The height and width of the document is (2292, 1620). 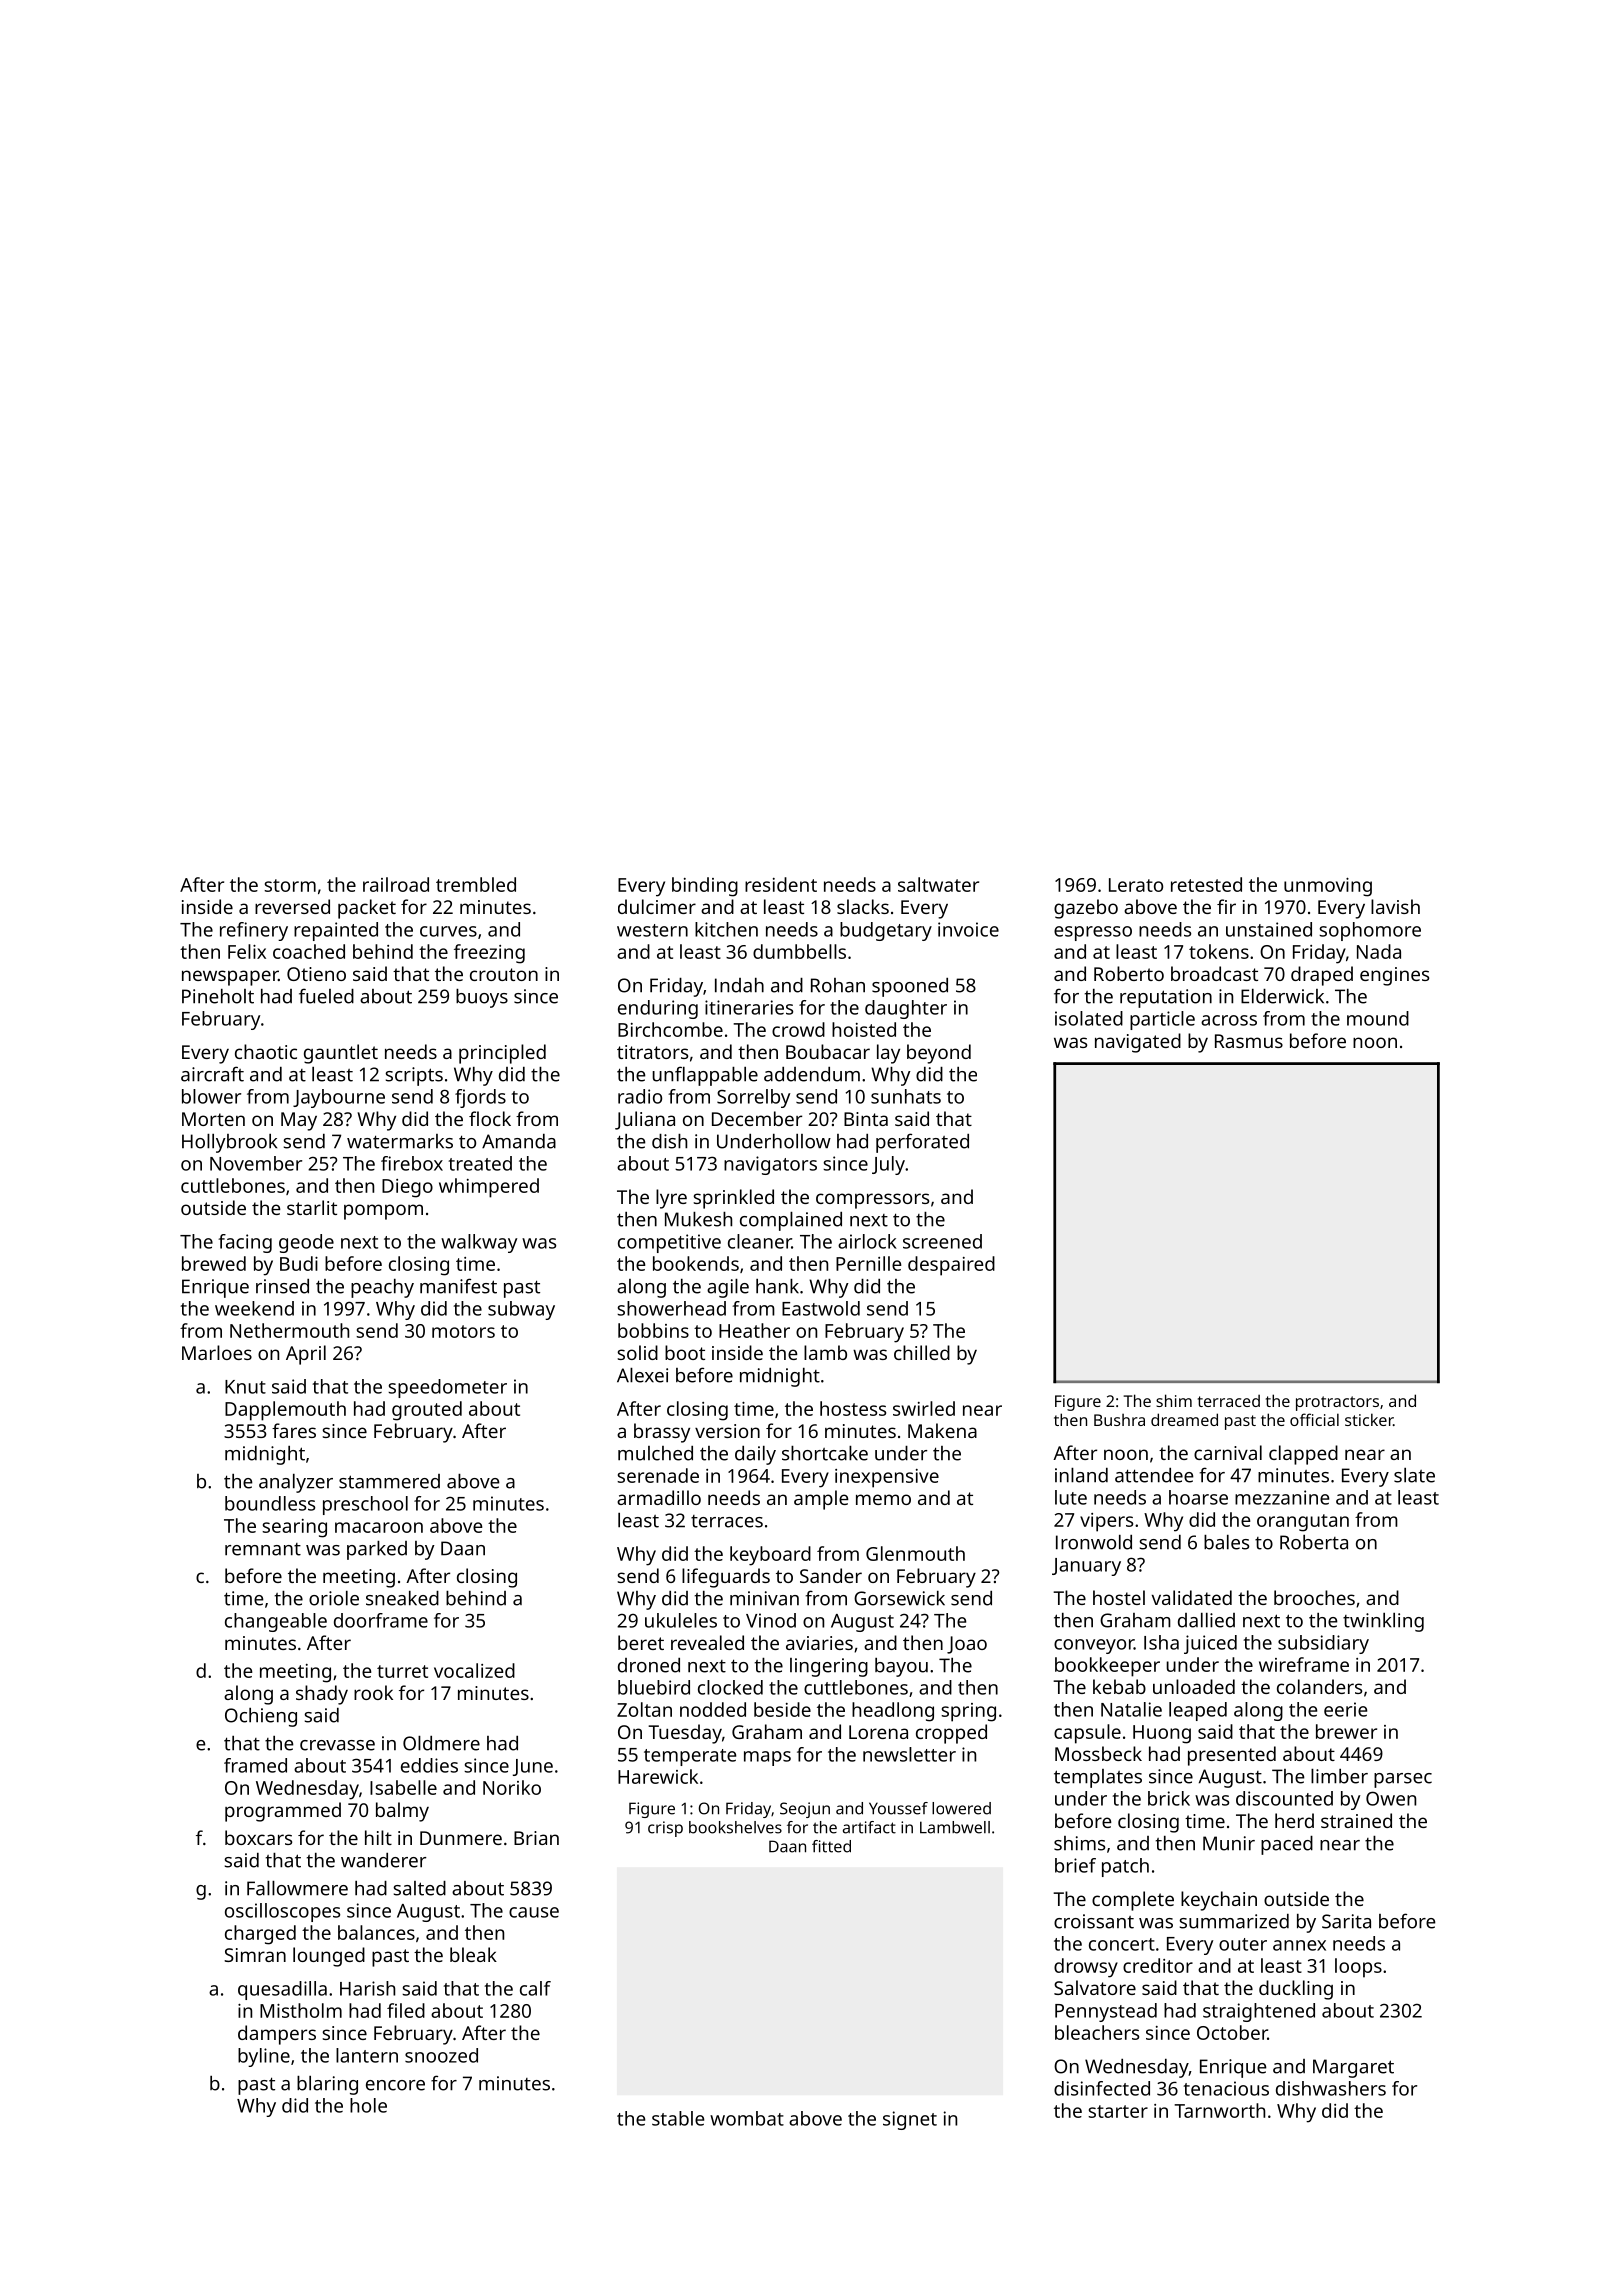 What do you see at coordinates (910, 2120) in the document?
I see `signet` at bounding box center [910, 2120].
